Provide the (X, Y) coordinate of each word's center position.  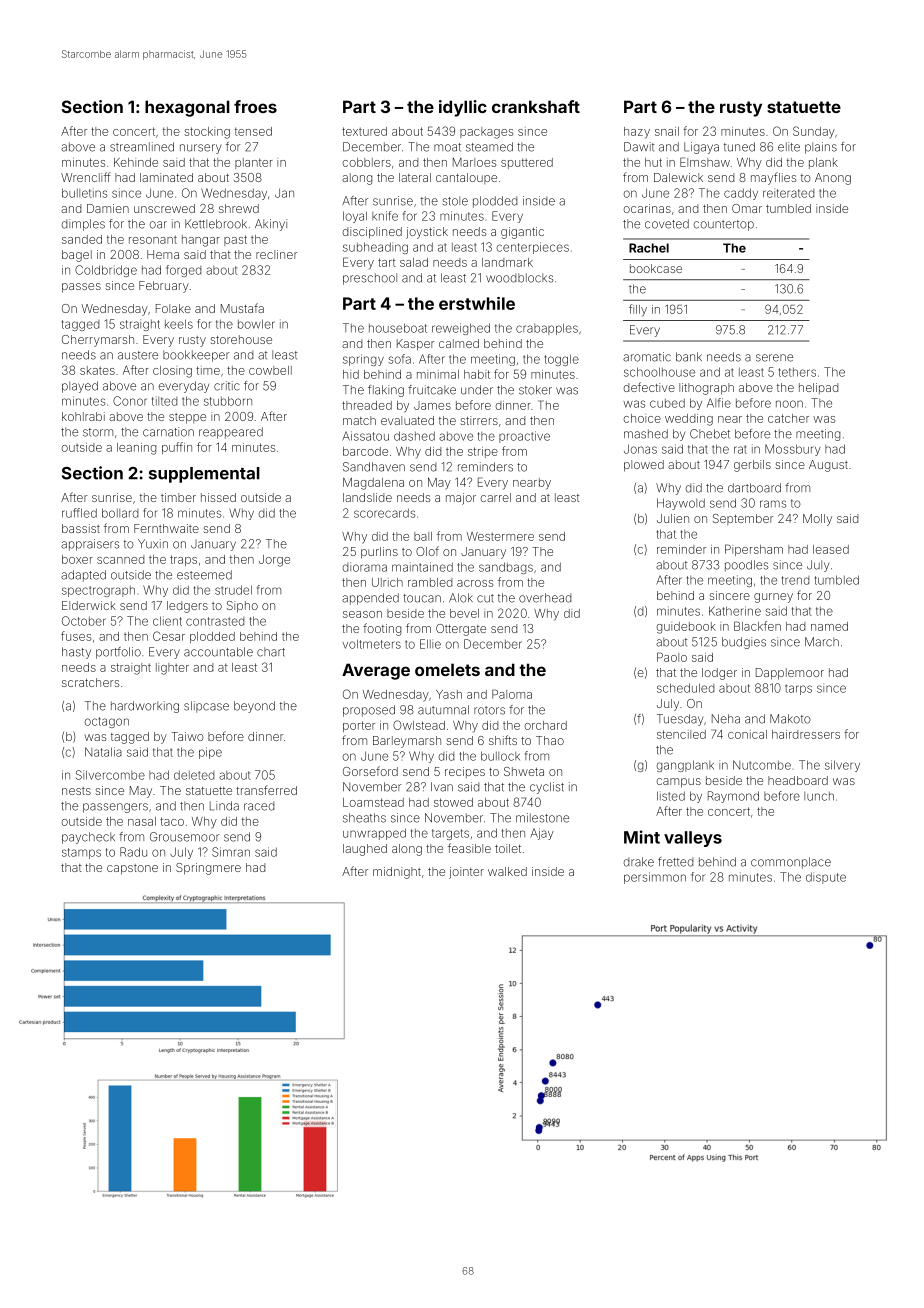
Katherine (735, 611)
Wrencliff (86, 177)
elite (789, 147)
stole (455, 201)
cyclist (547, 788)
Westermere (500, 536)
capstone (132, 869)
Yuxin (153, 544)
